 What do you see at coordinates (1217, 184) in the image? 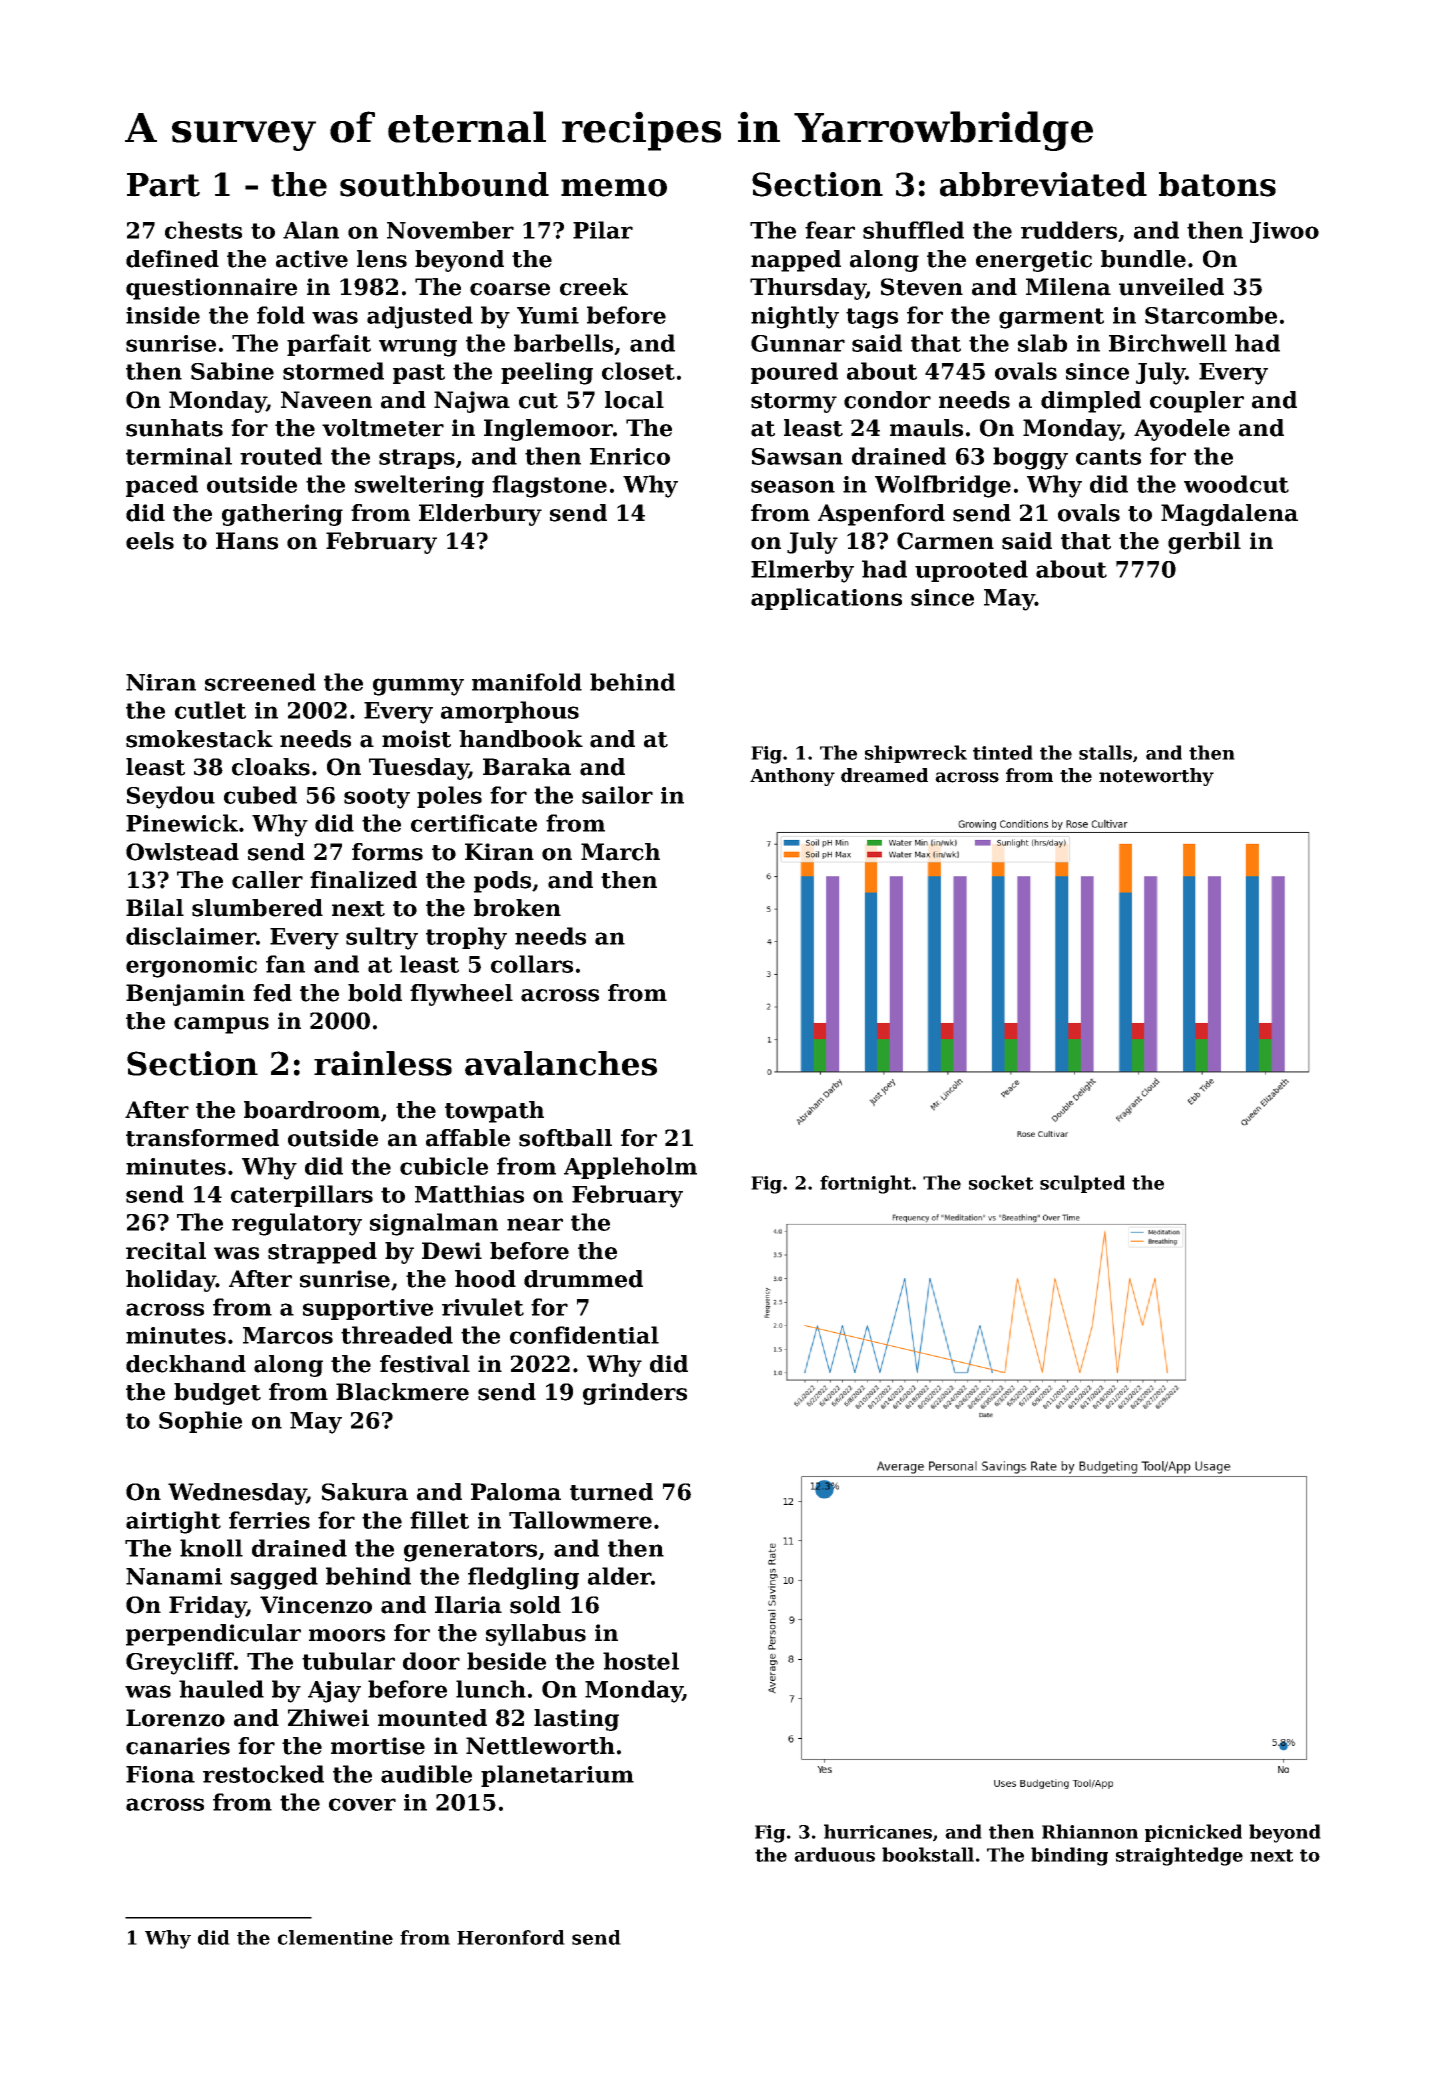
I see `batons` at bounding box center [1217, 184].
